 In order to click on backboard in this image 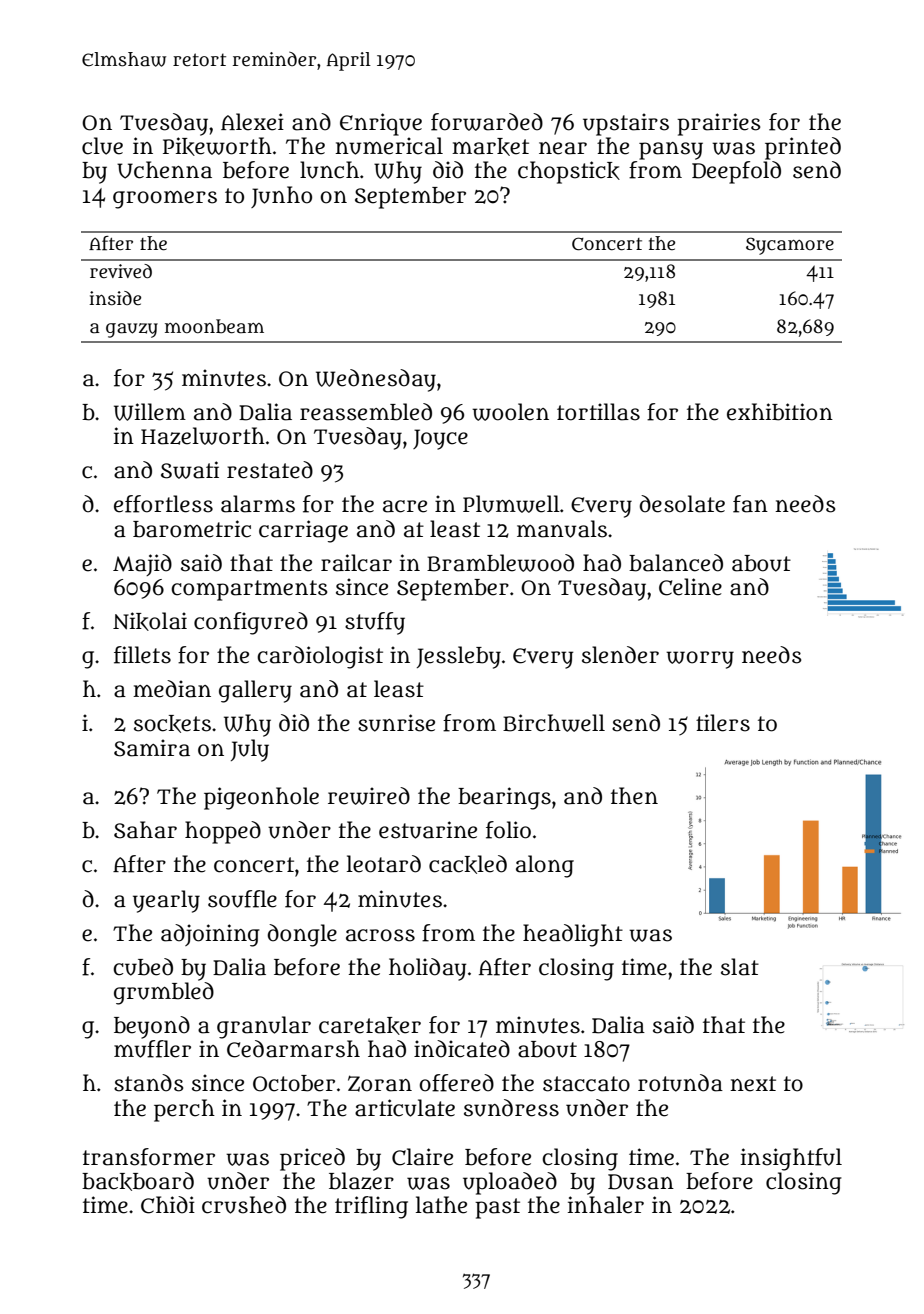, I will do `click(138, 1181)`.
